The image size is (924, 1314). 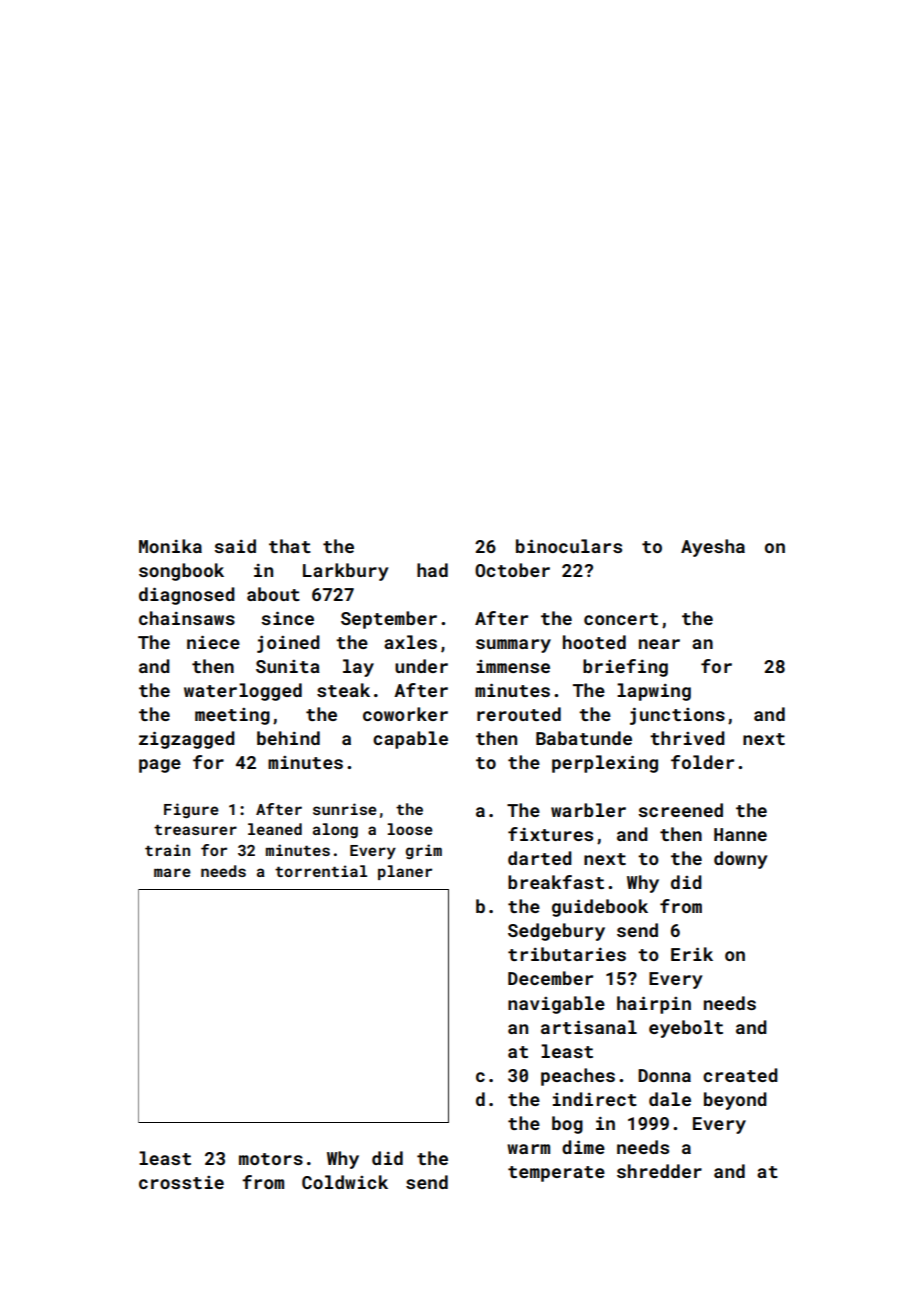 What do you see at coordinates (181, 1182) in the image?
I see `crosstie` at bounding box center [181, 1182].
